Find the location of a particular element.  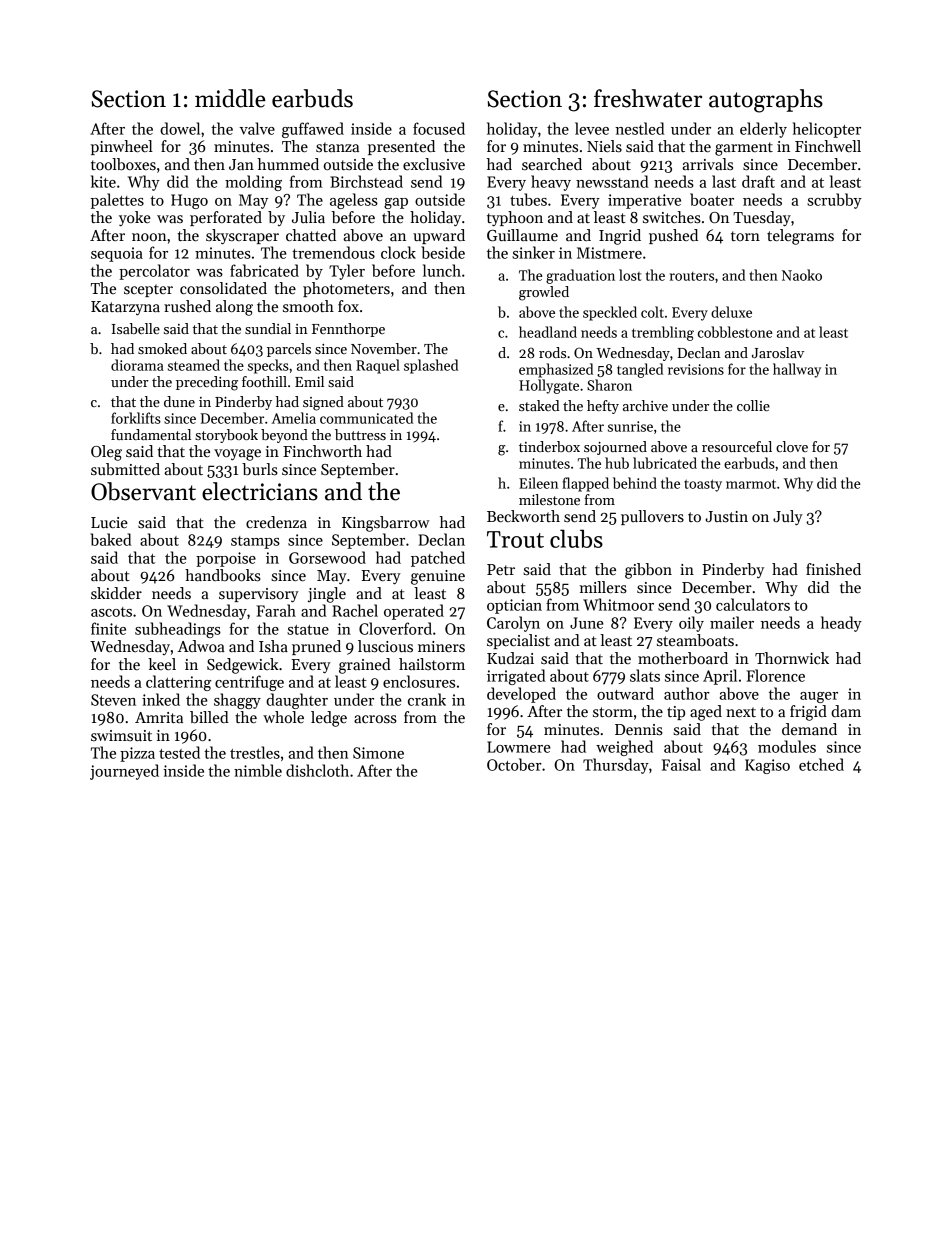

diorama is located at coordinates (137, 365).
